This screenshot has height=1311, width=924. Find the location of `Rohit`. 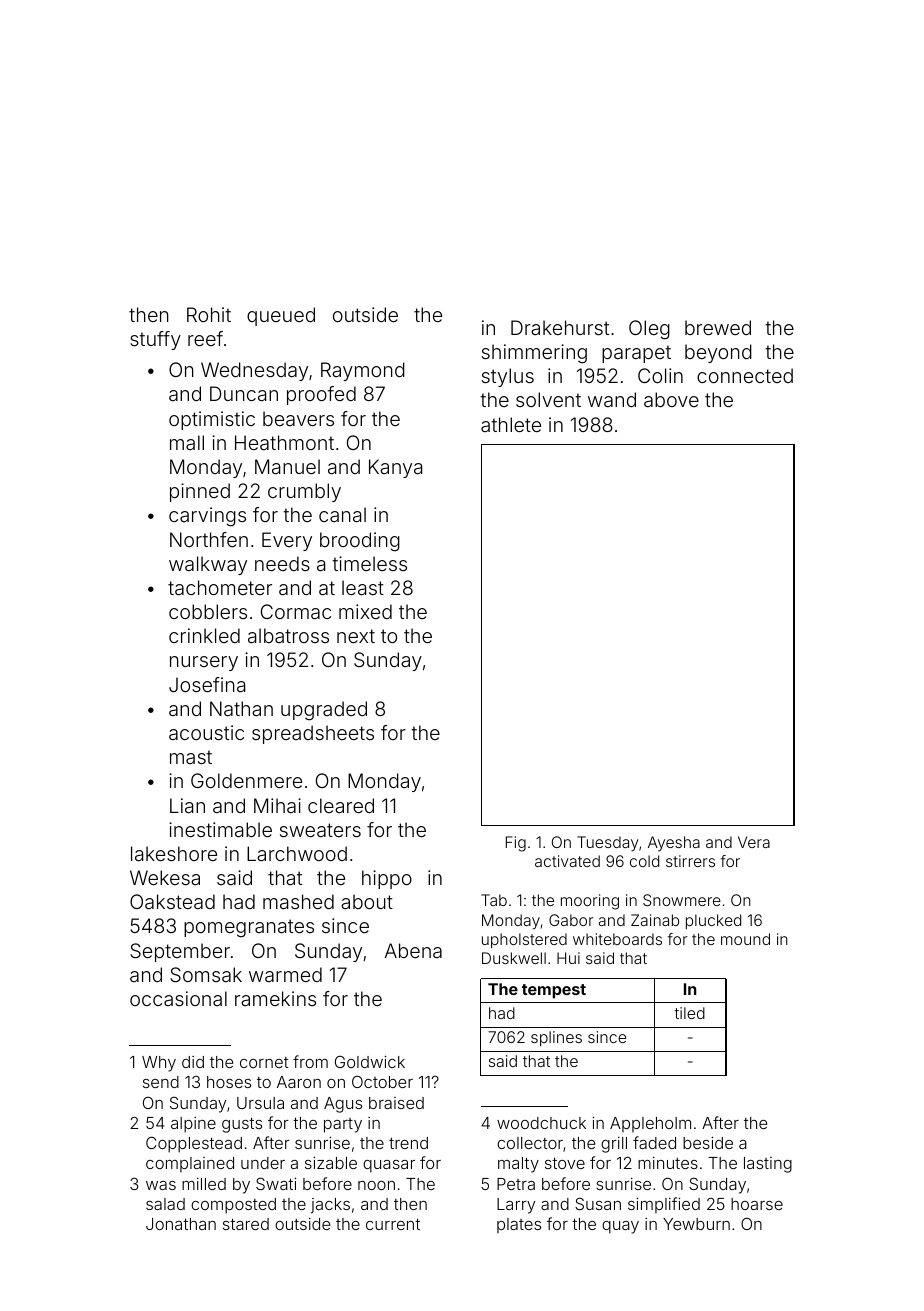

Rohit is located at coordinates (209, 314).
